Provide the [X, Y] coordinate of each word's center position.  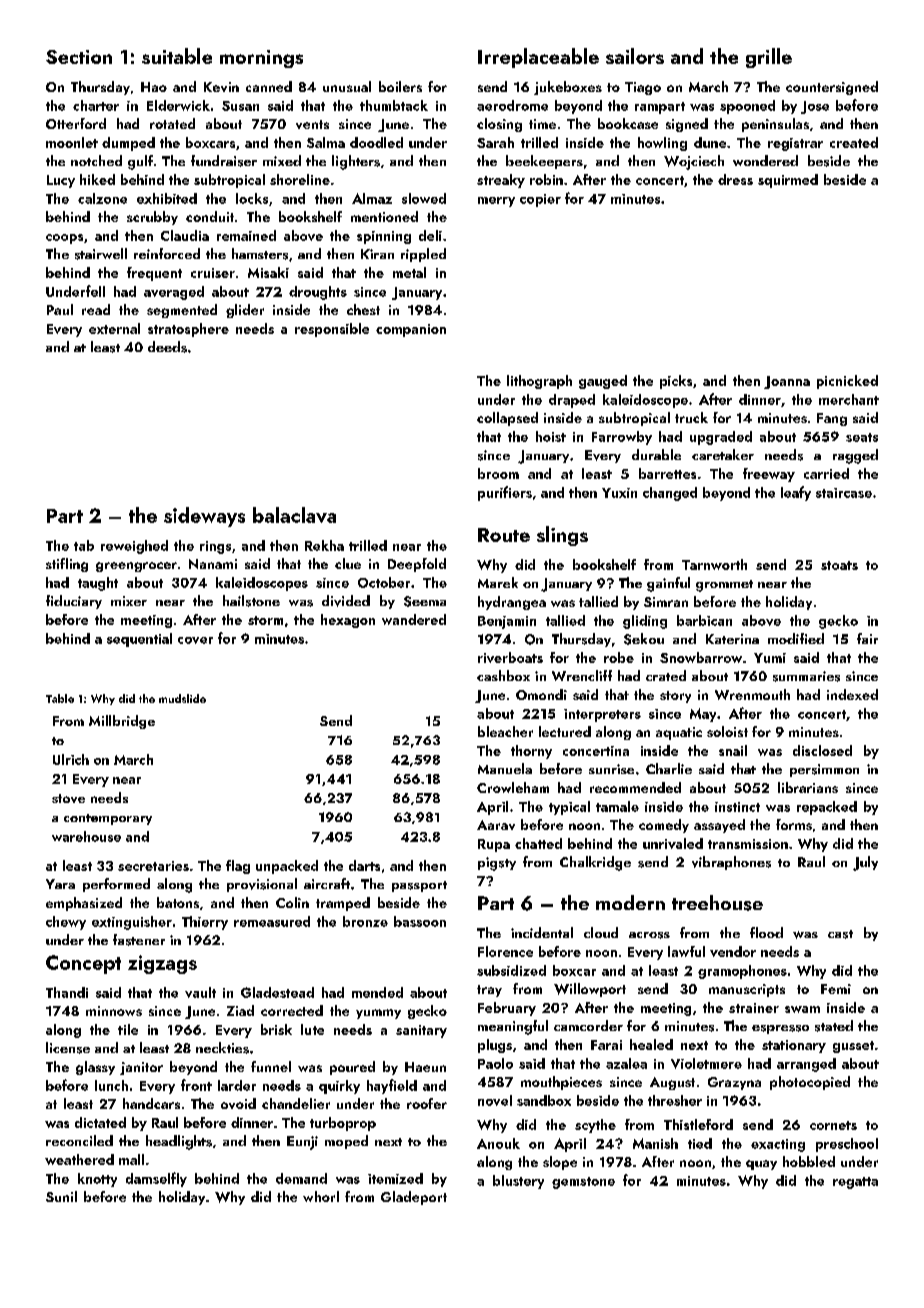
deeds [167, 347]
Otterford [76, 123]
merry [496, 202]
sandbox [544, 1100]
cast [840, 934]
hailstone [251, 601]
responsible [332, 330]
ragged [855, 456]
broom [498, 473]
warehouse [86, 836]
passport [419, 886]
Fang [832, 419]
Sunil [61, 1196]
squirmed [788, 181]
